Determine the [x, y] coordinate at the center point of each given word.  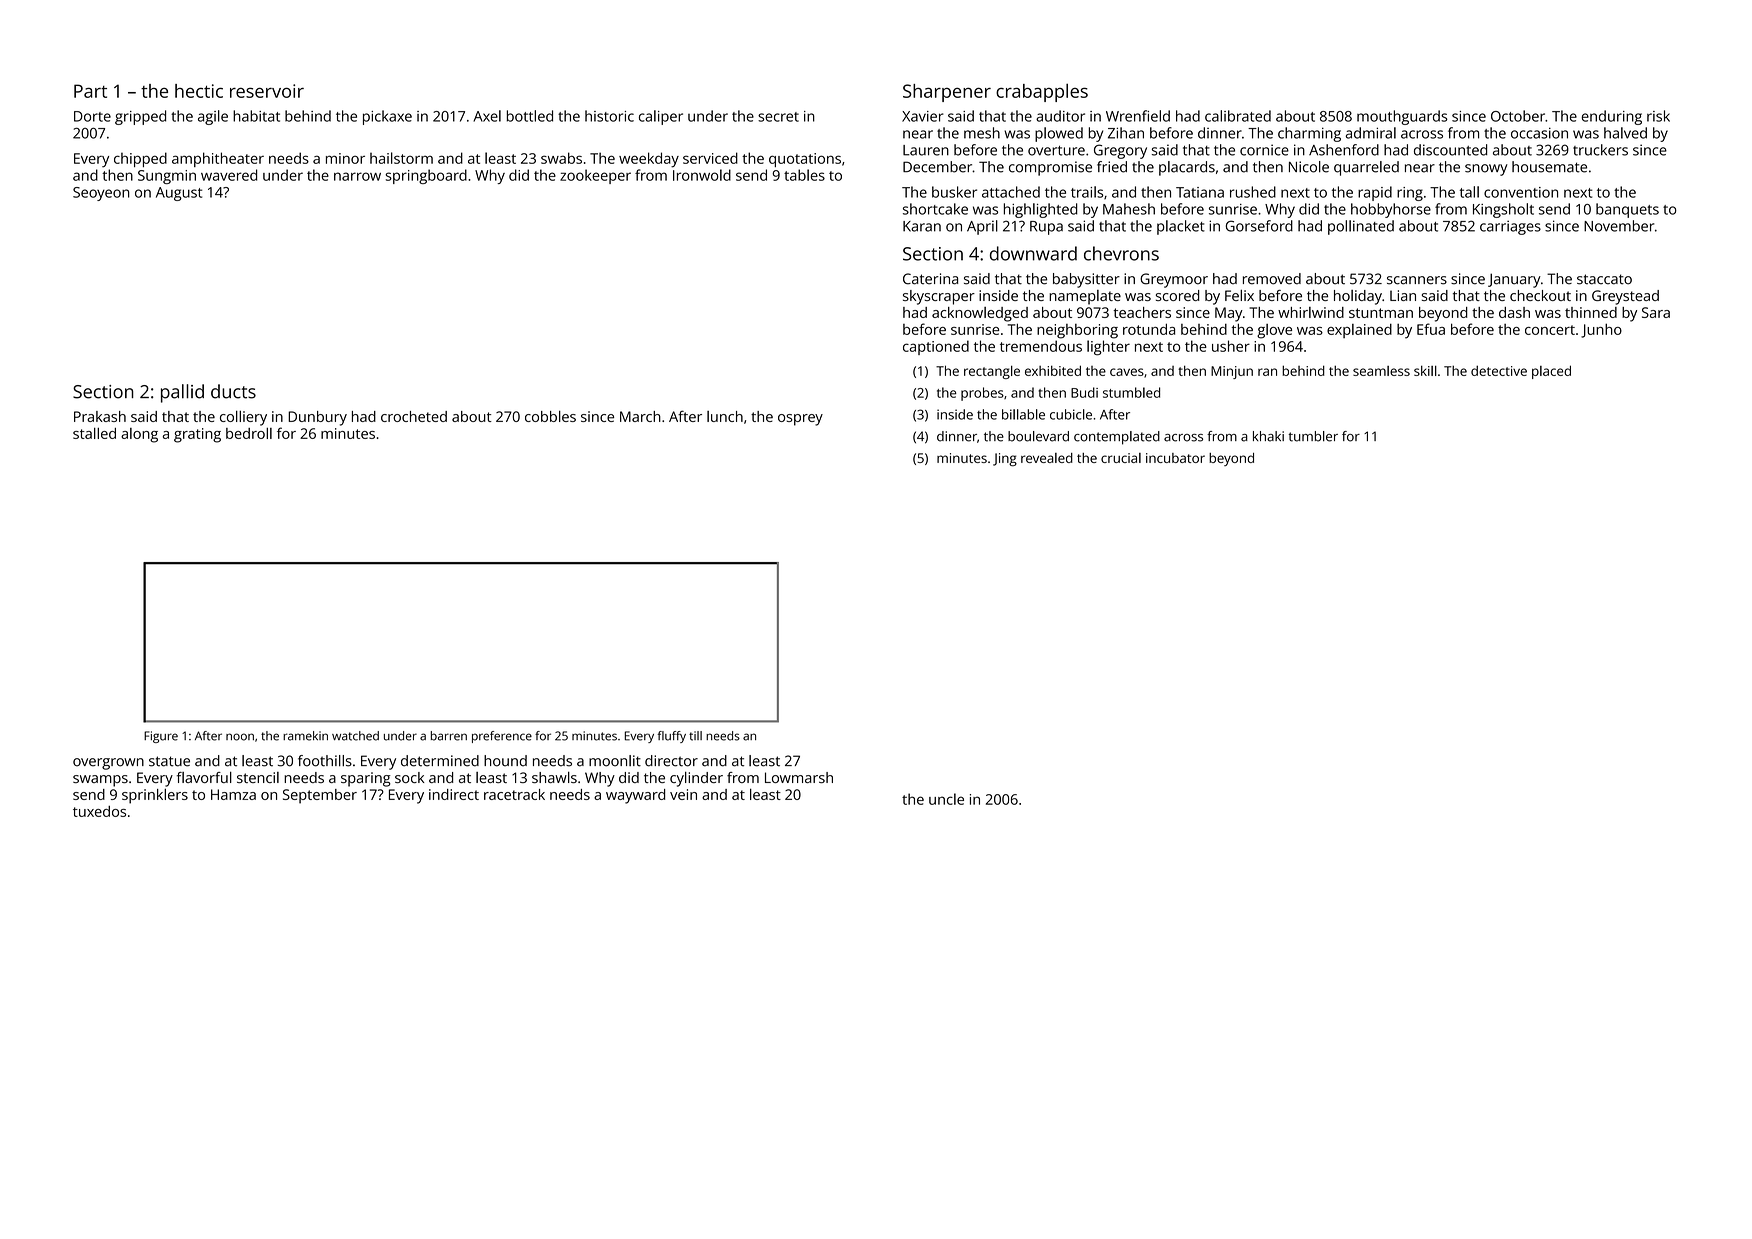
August [179, 194]
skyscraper [939, 297]
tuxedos [99, 811]
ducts [233, 391]
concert [1550, 330]
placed [1551, 372]
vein [683, 794]
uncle [946, 799]
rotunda [1149, 329]
